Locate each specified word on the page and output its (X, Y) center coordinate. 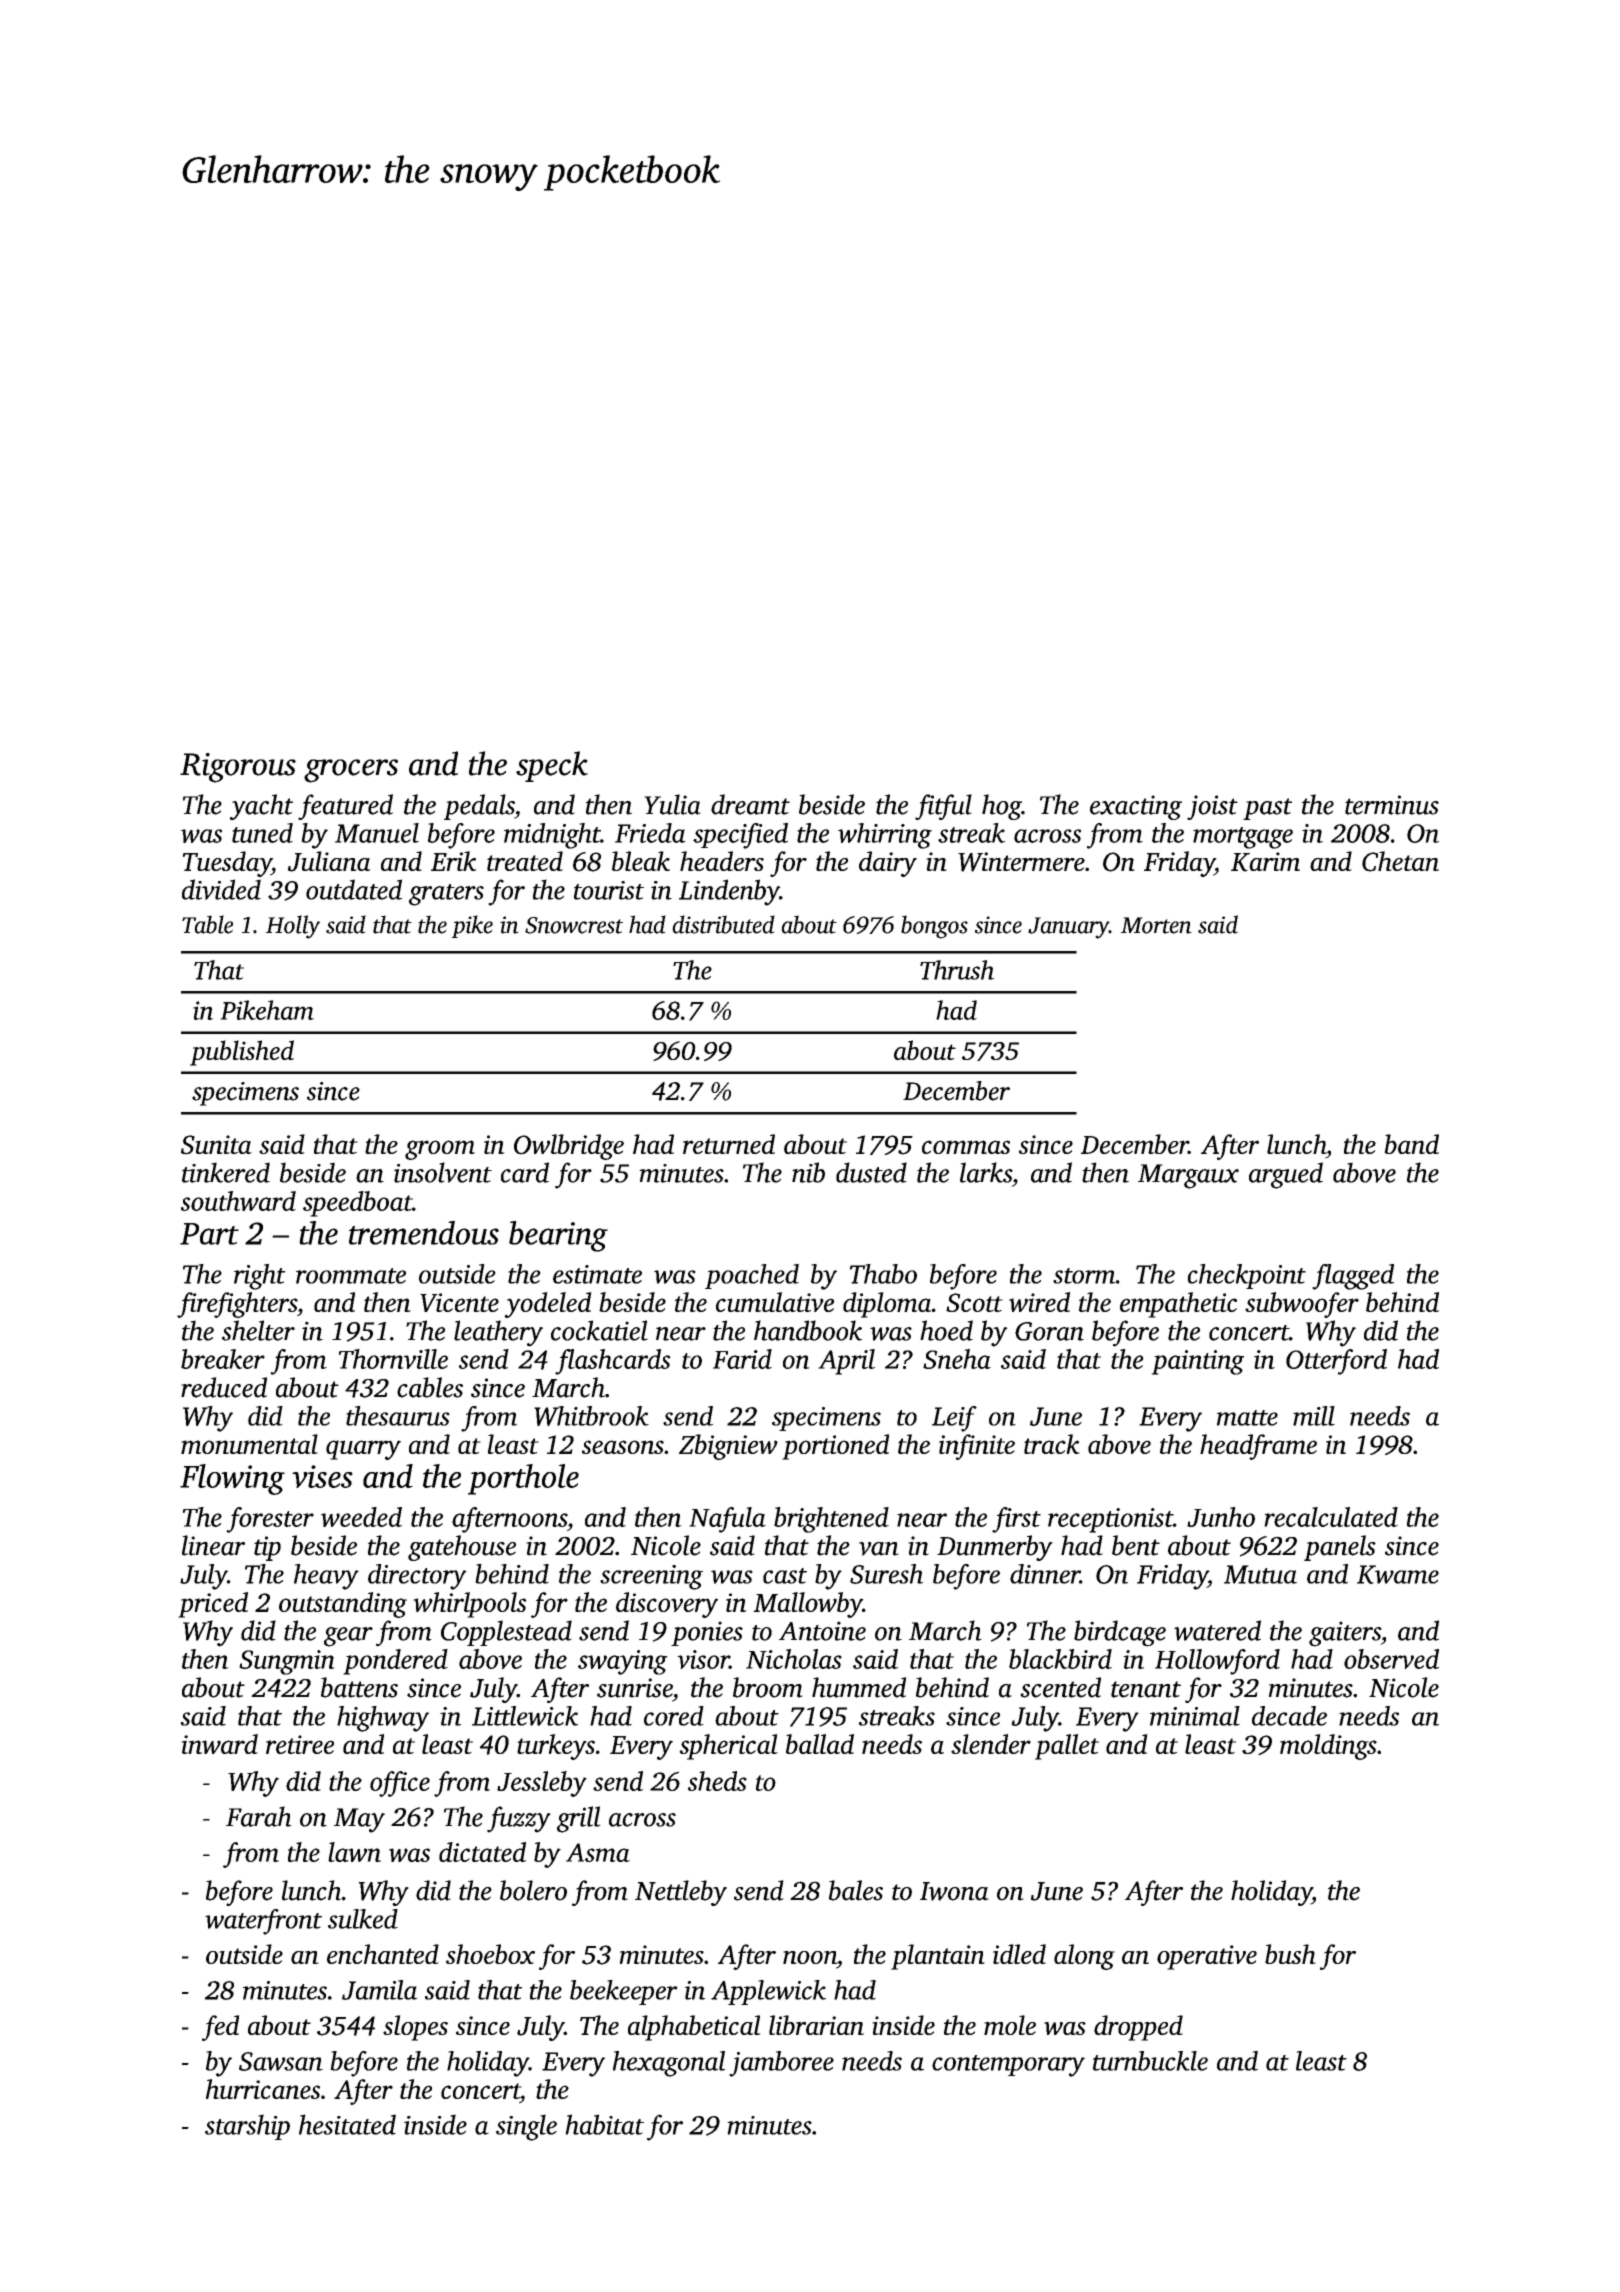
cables (430, 1387)
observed (1391, 1659)
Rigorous (238, 768)
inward (219, 1744)
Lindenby (729, 892)
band (1411, 1144)
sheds (717, 1781)
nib (808, 1172)
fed (221, 2028)
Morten (1156, 925)
